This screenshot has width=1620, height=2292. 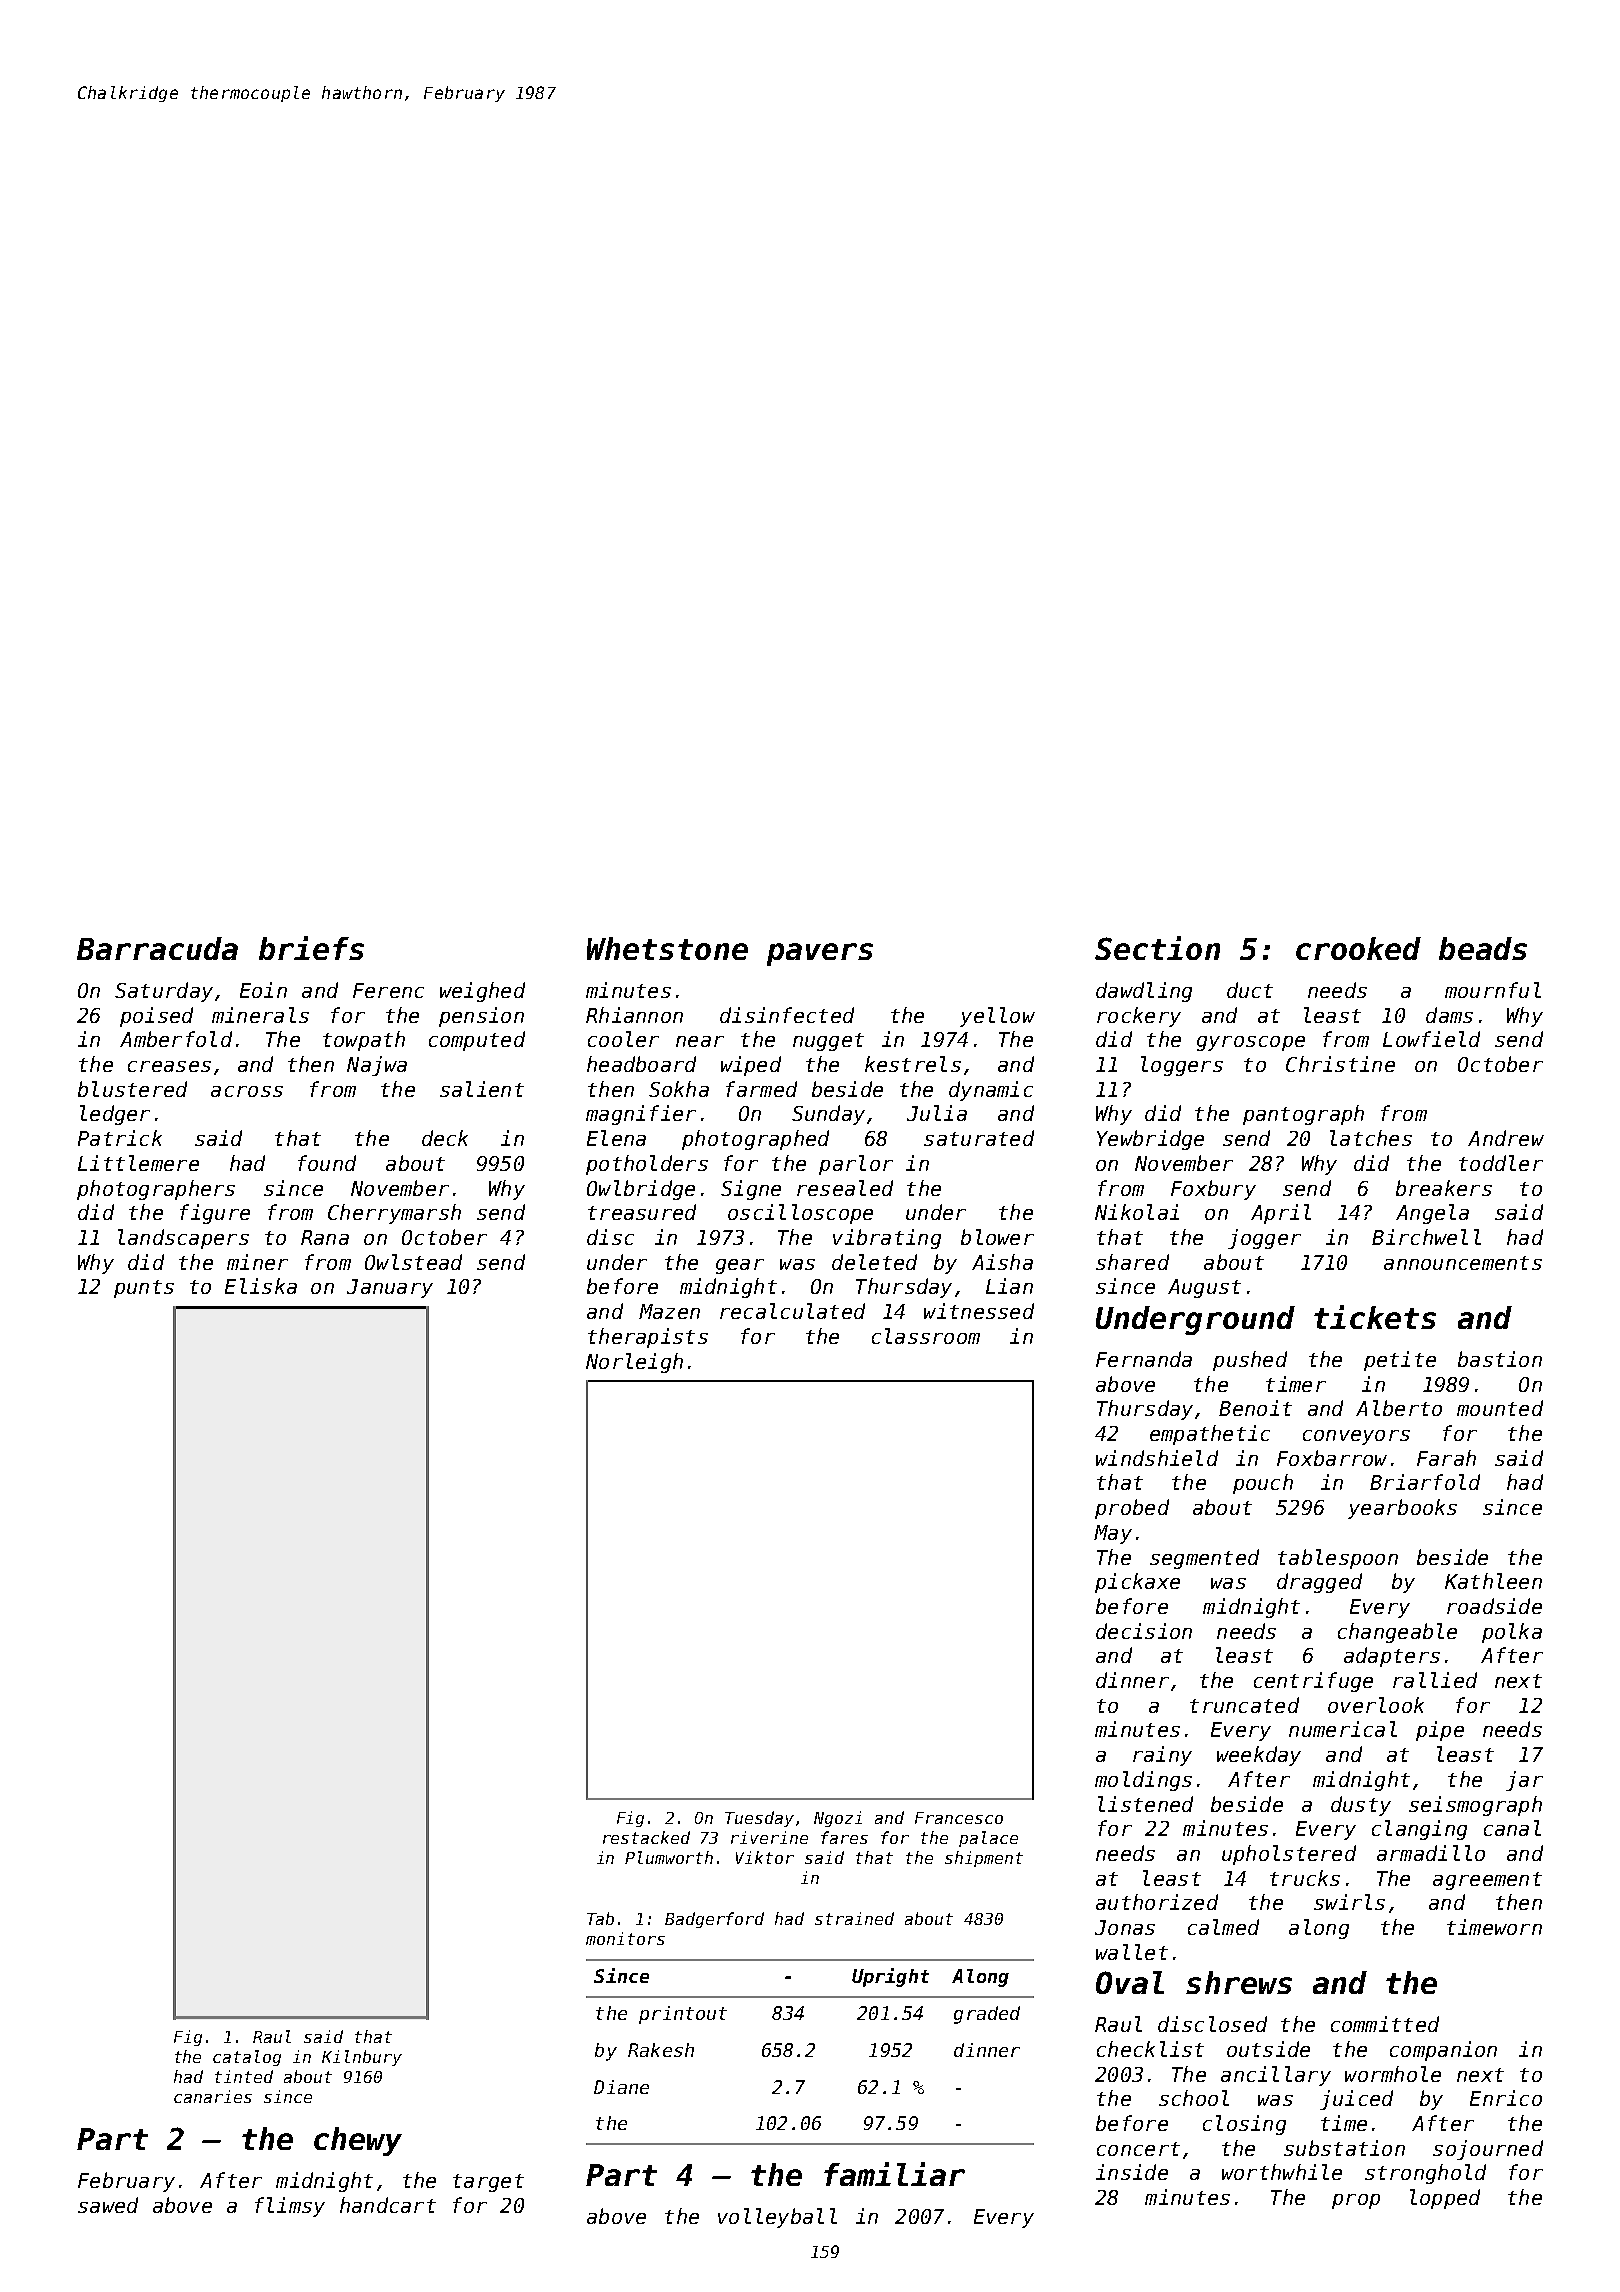 What do you see at coordinates (792, 1311) in the screenshot?
I see `recalculated` at bounding box center [792, 1311].
